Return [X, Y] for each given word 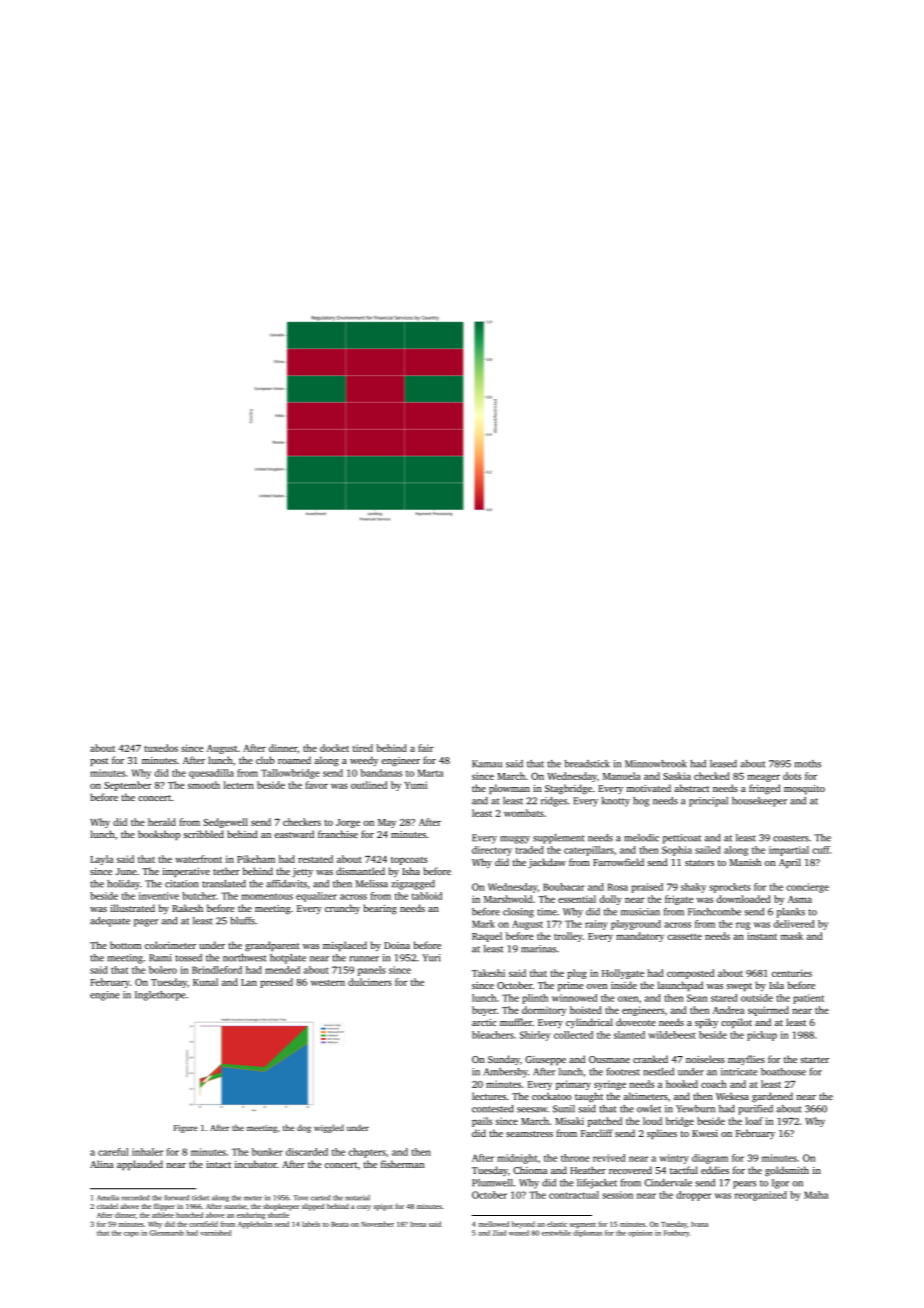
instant [762, 936]
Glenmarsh [167, 1233]
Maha [816, 1195]
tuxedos [161, 748]
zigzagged [413, 885]
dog [304, 1128]
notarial [357, 1198]
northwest [245, 958]
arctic [484, 1022]
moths [808, 764]
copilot [736, 1023]
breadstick [587, 764]
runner [364, 959]
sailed [708, 850]
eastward [294, 834]
